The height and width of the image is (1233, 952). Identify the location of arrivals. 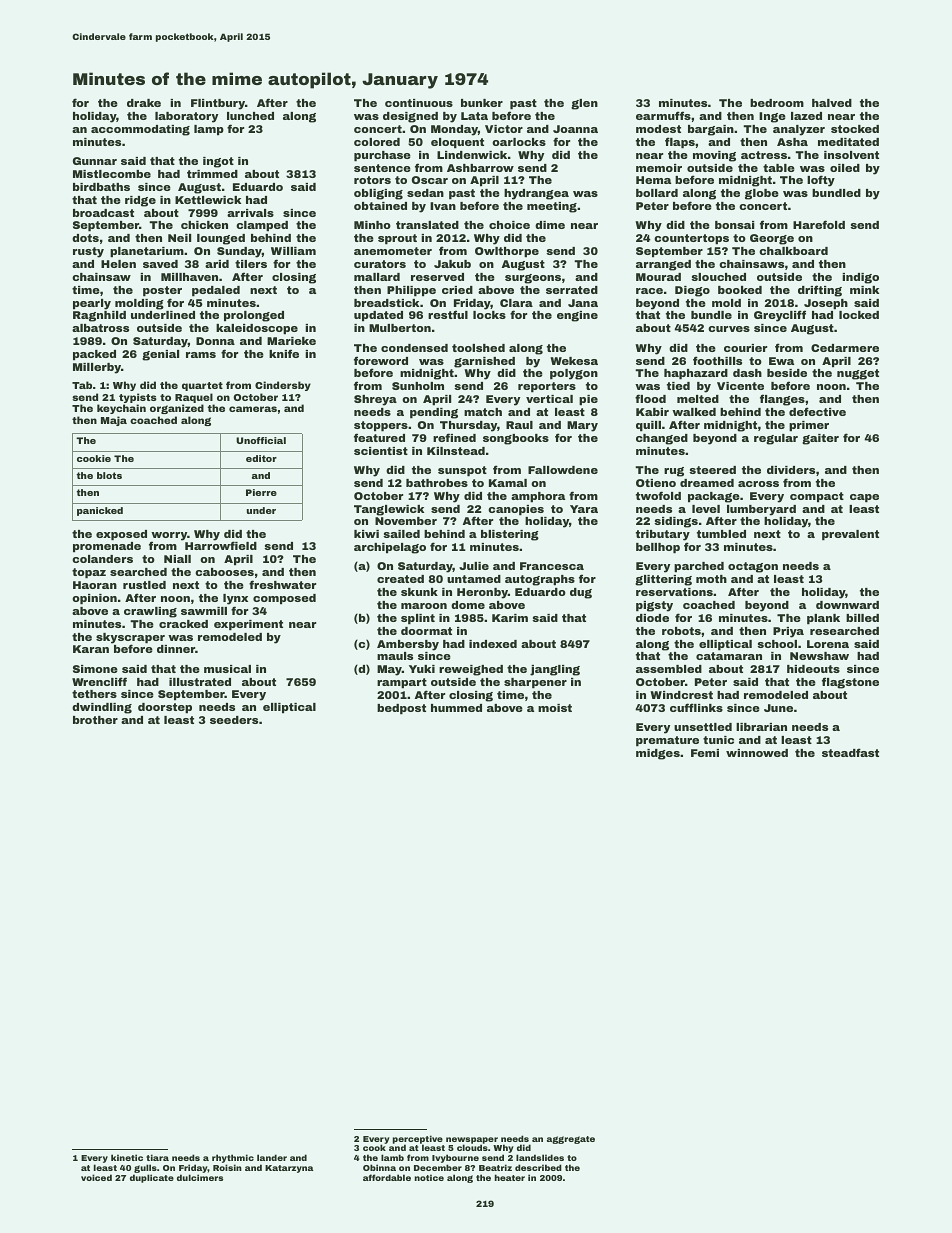
(250, 213).
